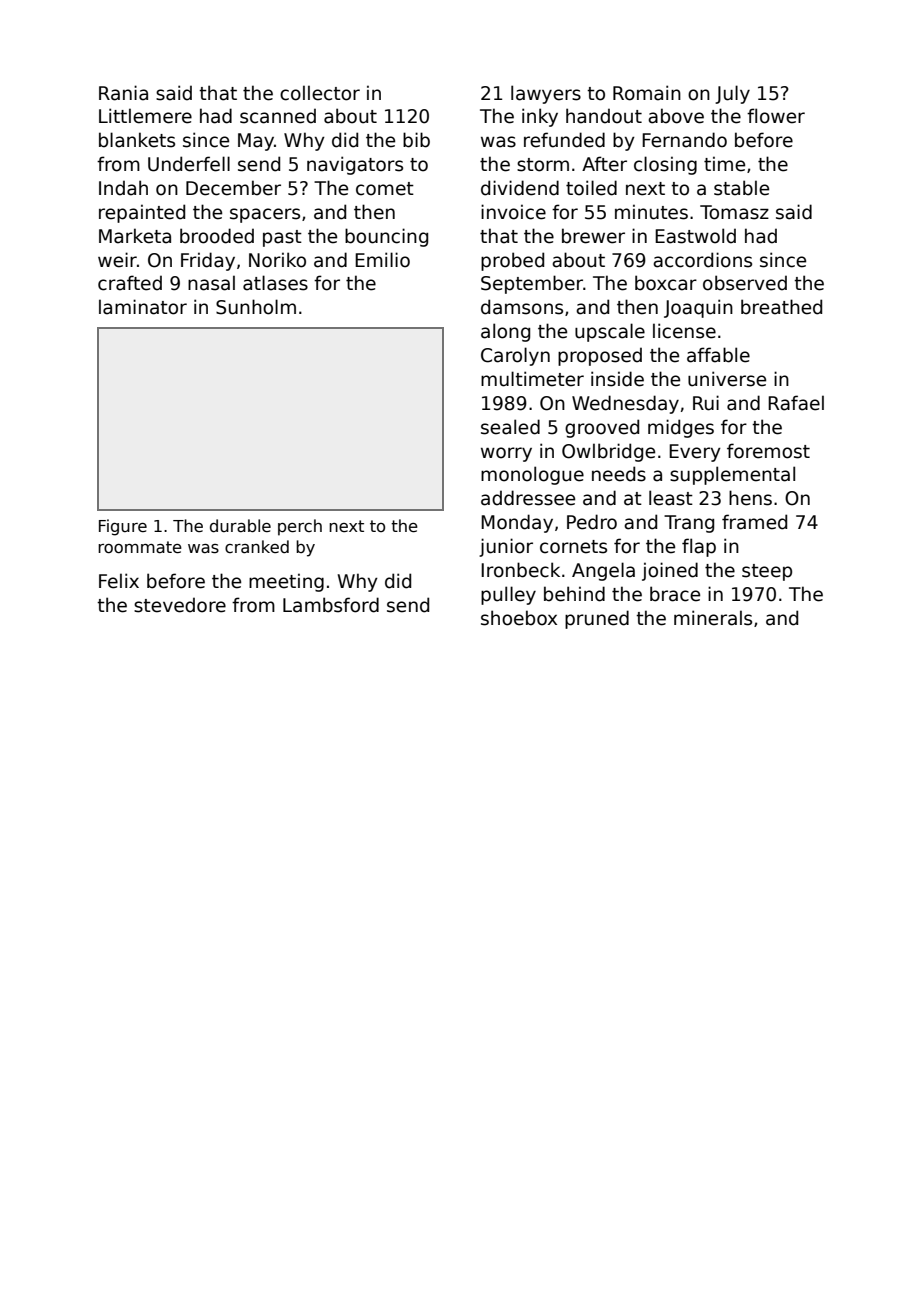 This image has width=924, height=1308. What do you see at coordinates (666, 283) in the image?
I see `boxcar` at bounding box center [666, 283].
